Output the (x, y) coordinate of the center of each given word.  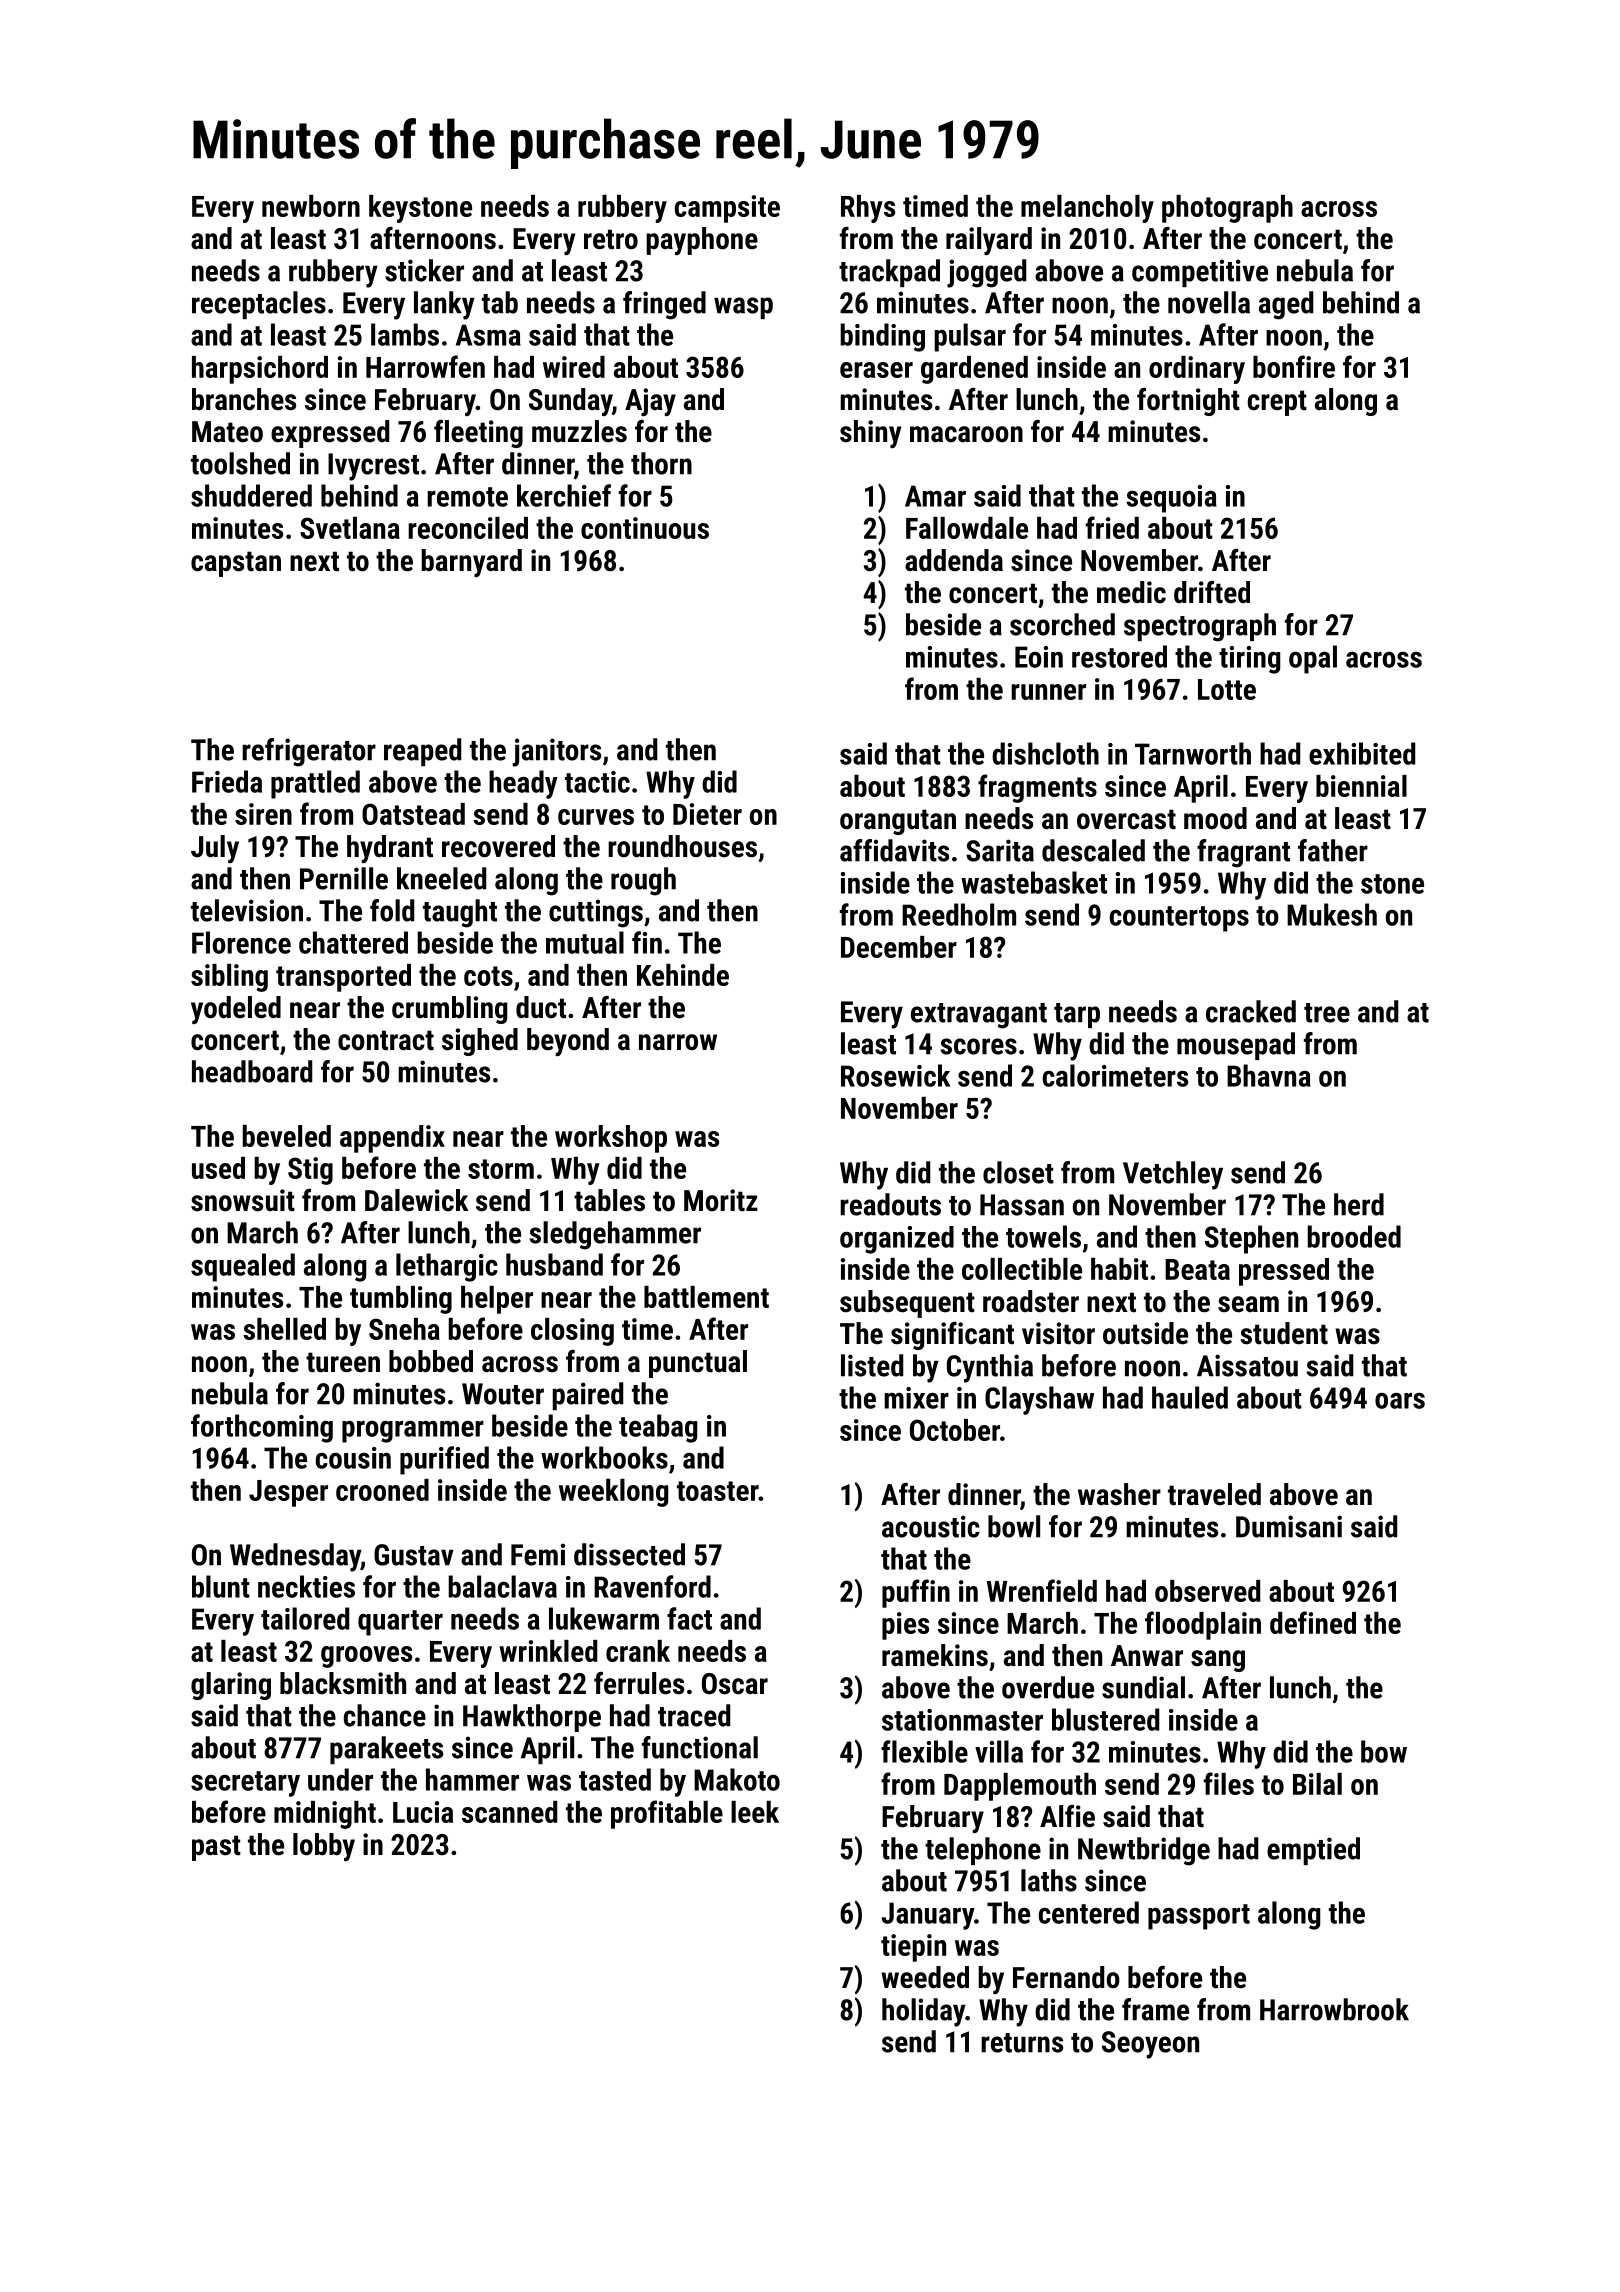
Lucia (423, 1812)
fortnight (1188, 402)
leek (755, 1812)
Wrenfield (1042, 1590)
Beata (1197, 1269)
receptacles (259, 305)
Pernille (344, 878)
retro (611, 239)
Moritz (721, 1200)
